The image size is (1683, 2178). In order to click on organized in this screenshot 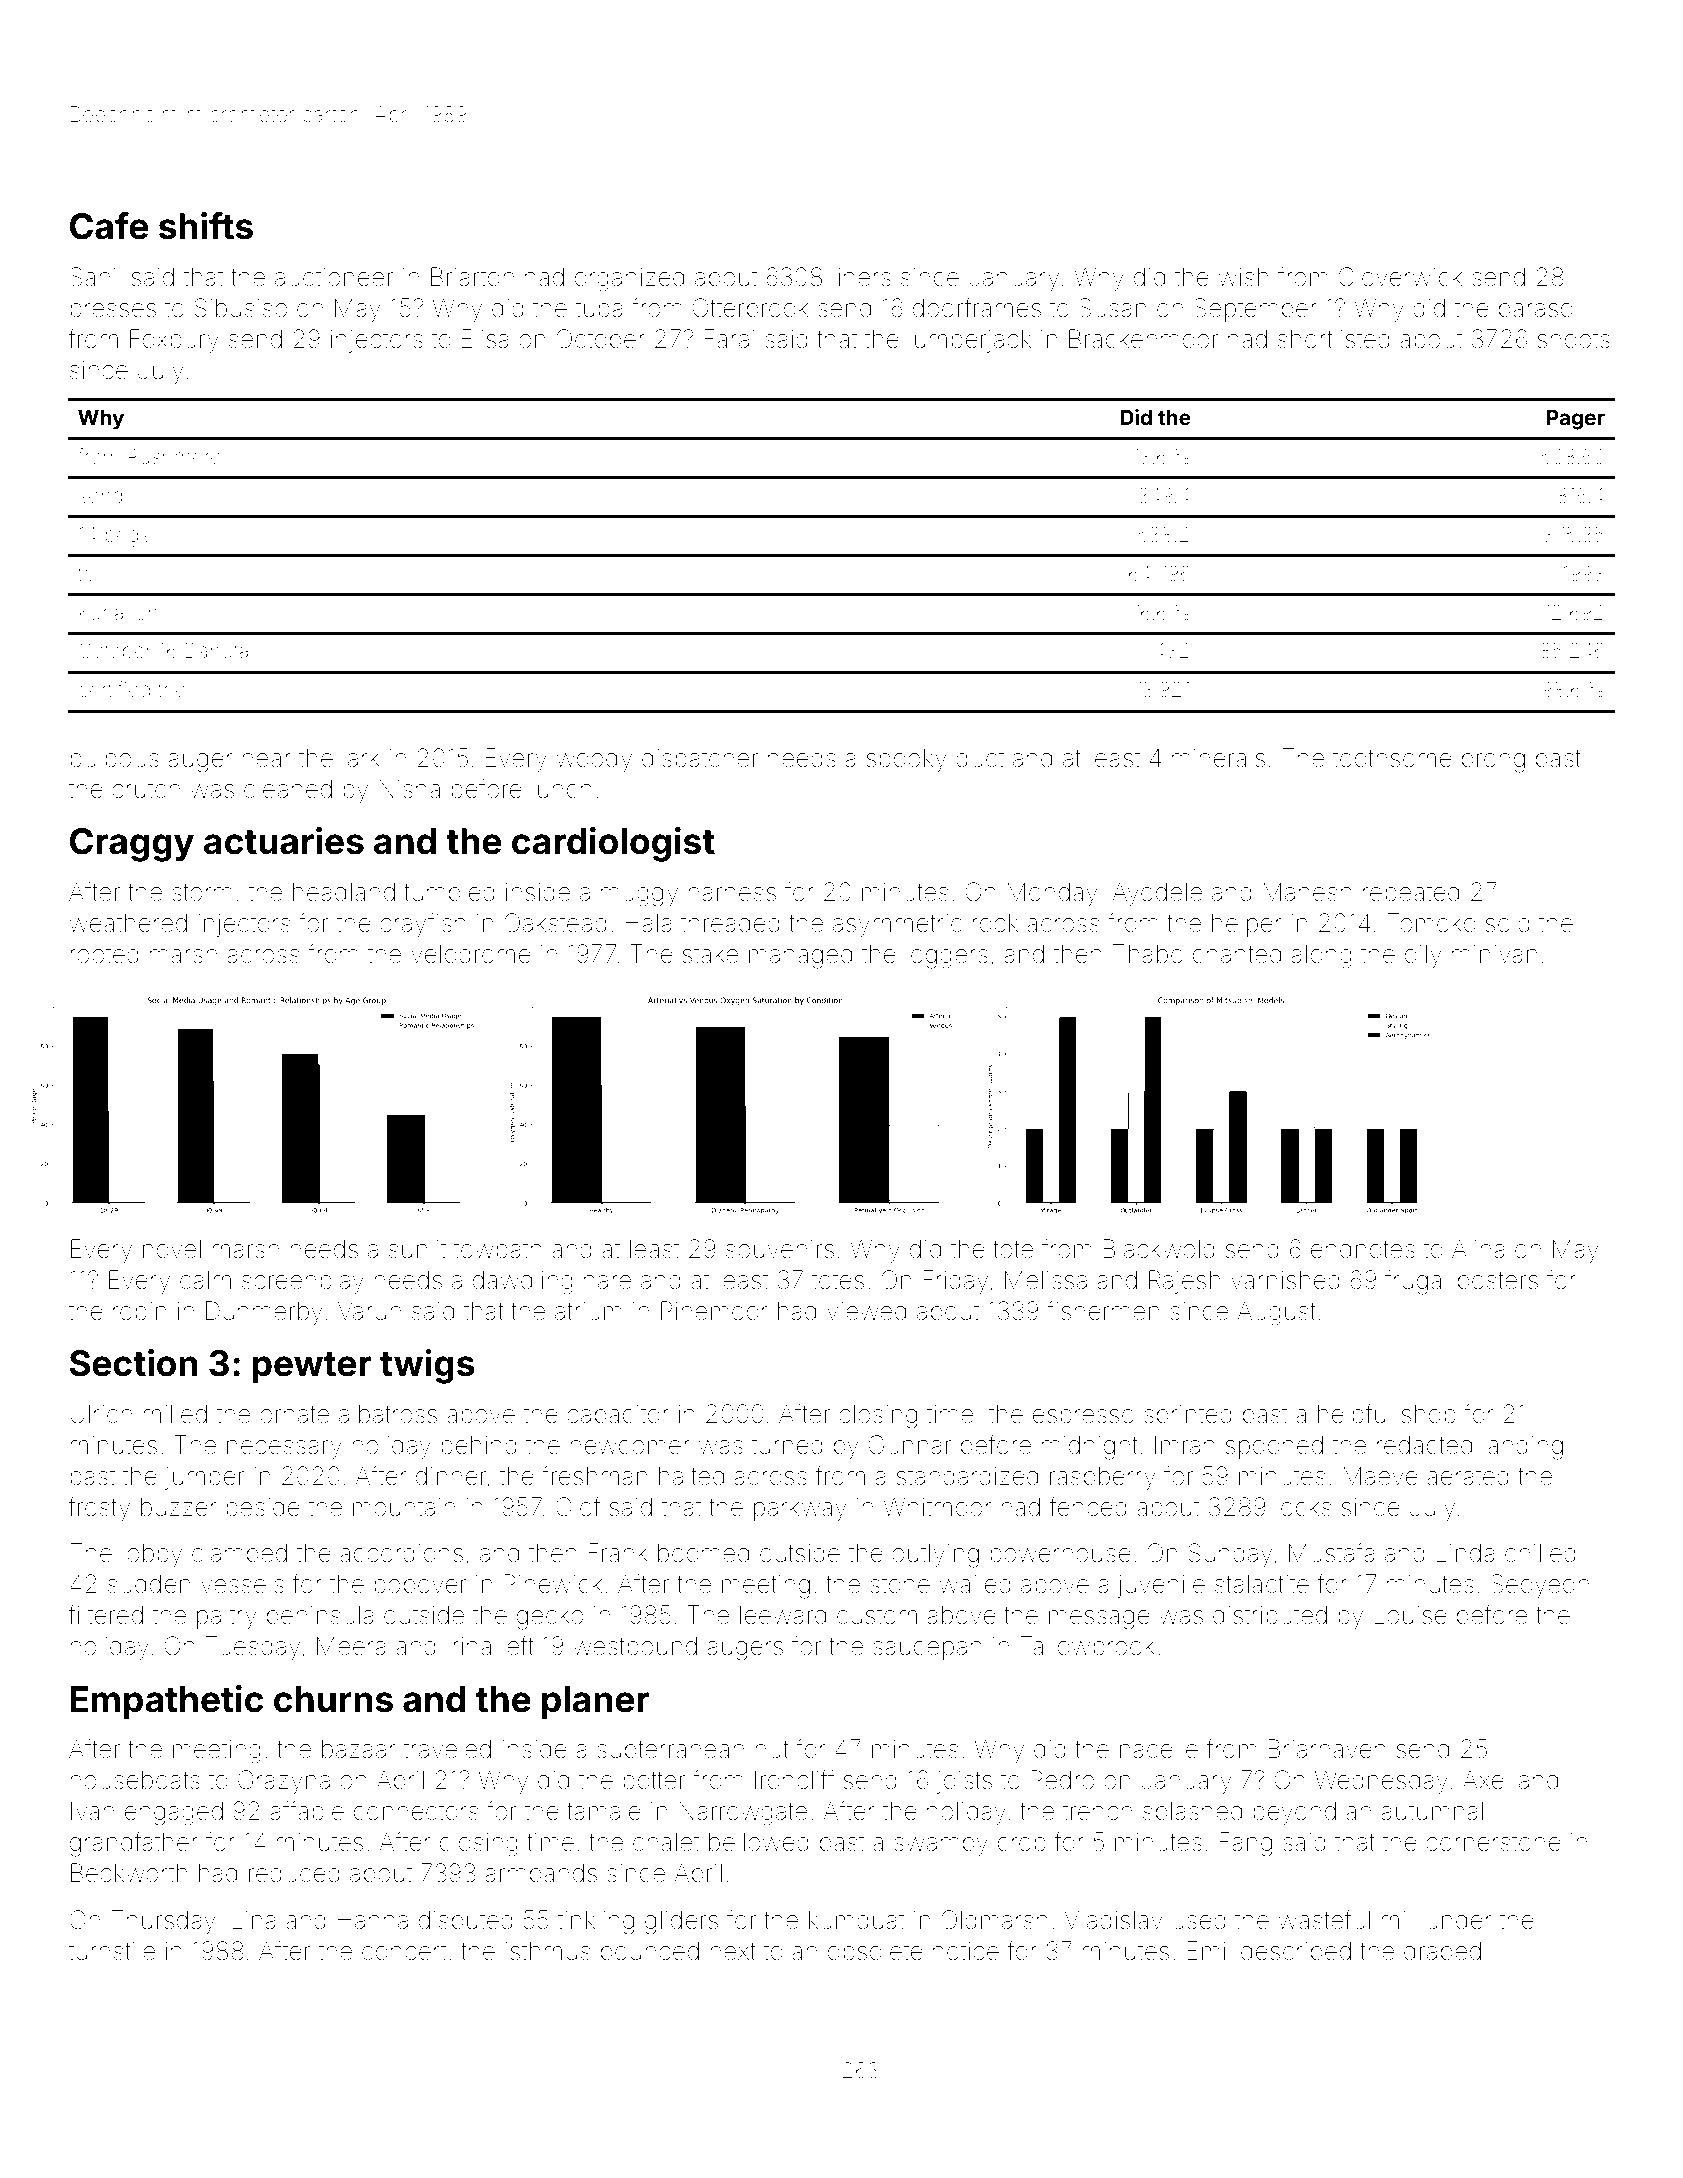, I will do `click(629, 279)`.
